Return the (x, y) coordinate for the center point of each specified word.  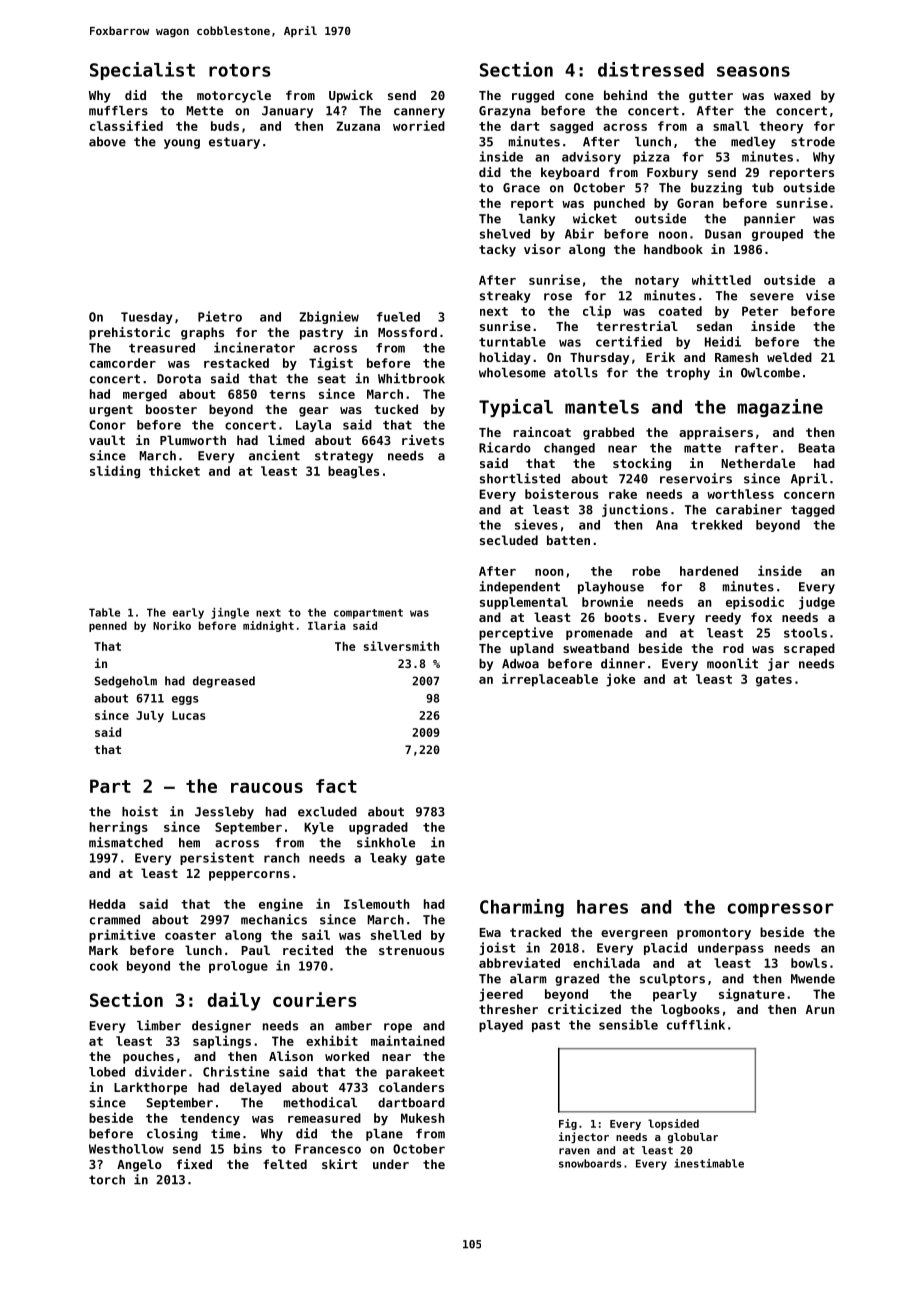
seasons (753, 71)
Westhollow (126, 1149)
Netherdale (758, 463)
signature (752, 995)
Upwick (351, 96)
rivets (423, 440)
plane (384, 1135)
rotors (240, 70)
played (501, 1026)
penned (108, 626)
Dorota (179, 379)
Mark (103, 950)
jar (778, 664)
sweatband (596, 648)
